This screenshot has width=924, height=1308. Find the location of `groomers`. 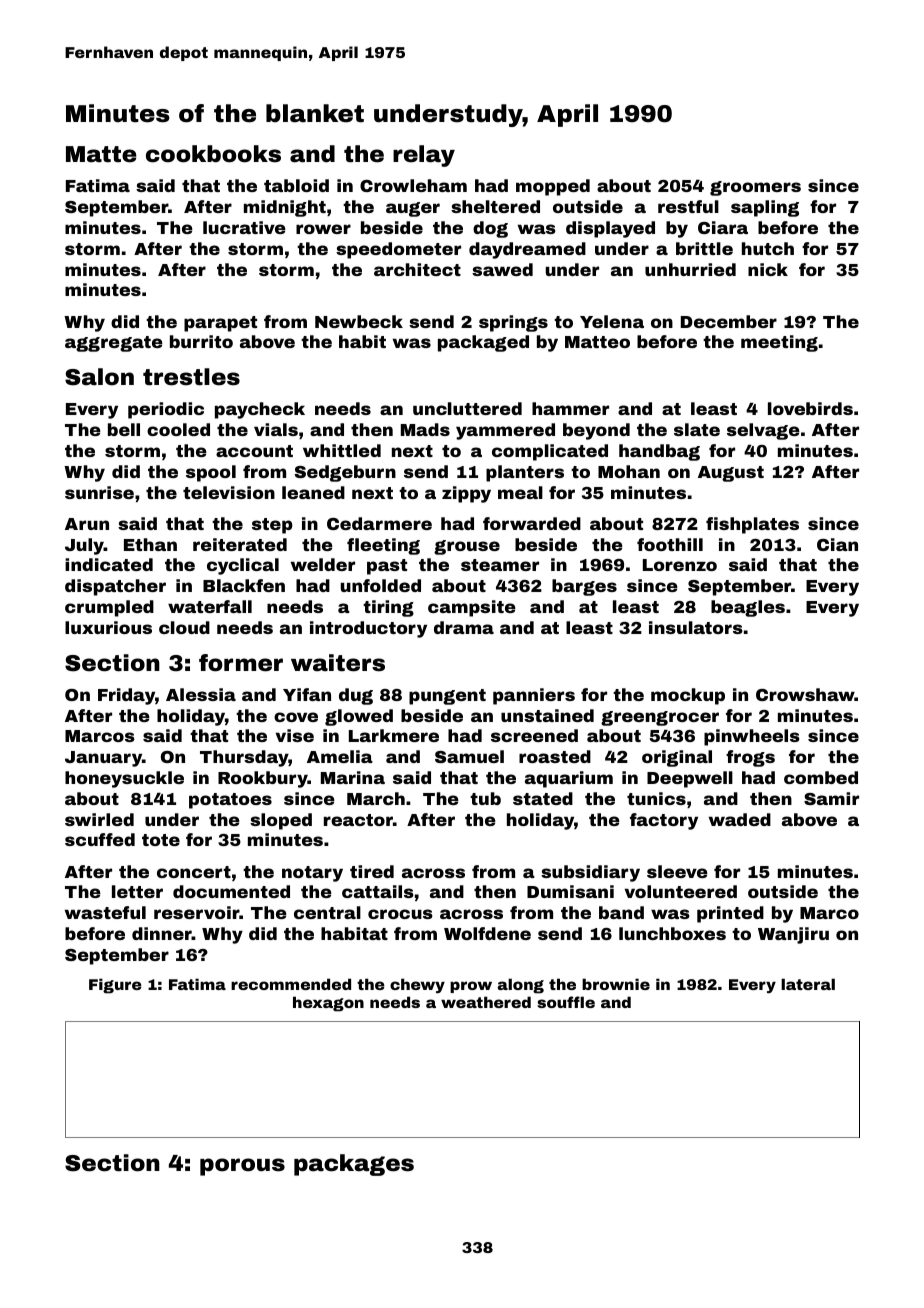

groomers is located at coordinates (755, 188).
